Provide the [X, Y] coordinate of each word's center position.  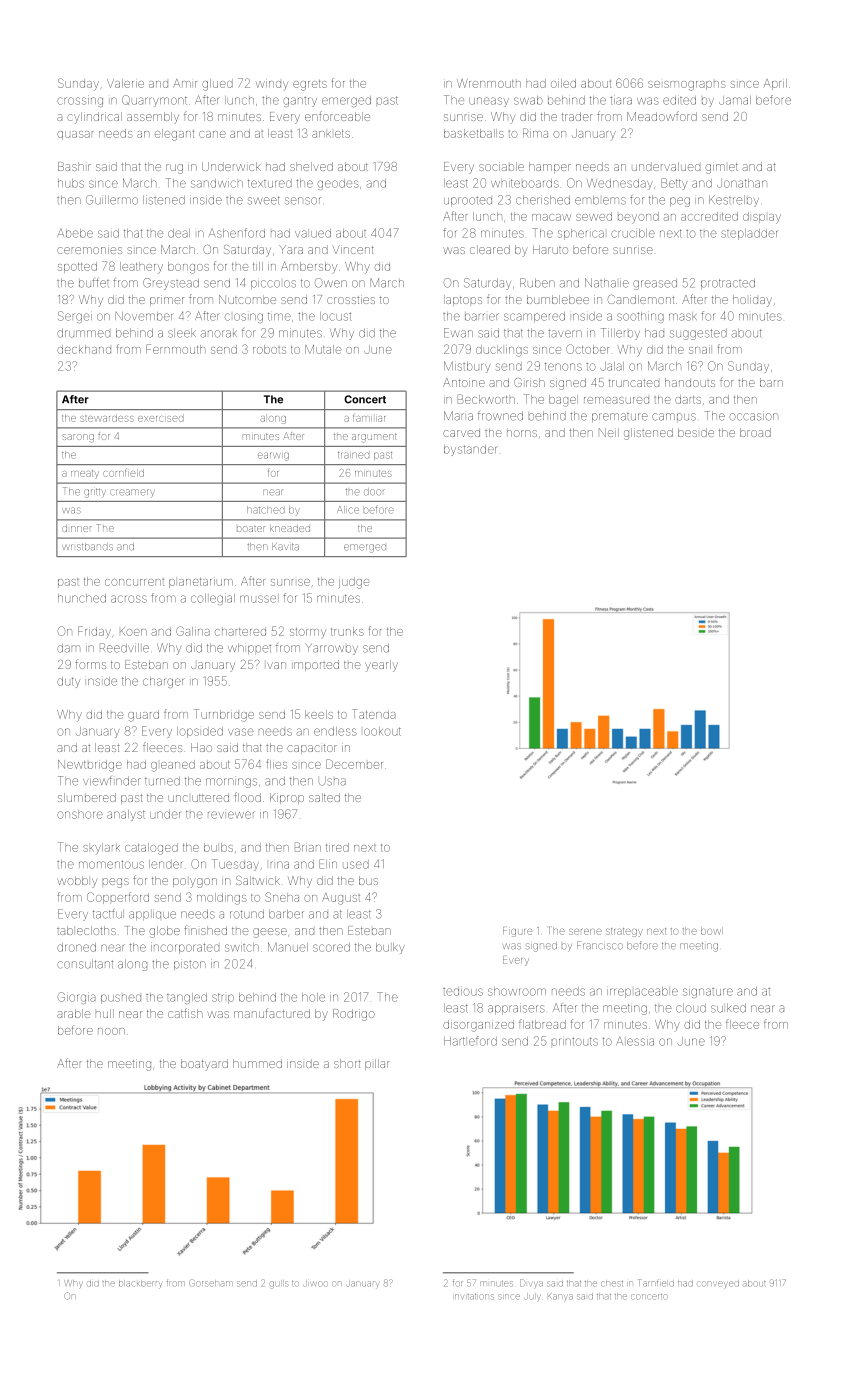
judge [354, 583]
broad [755, 432]
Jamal [735, 100]
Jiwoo [315, 1283]
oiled [563, 83]
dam [68, 648]
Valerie [125, 83]
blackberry [140, 1284]
